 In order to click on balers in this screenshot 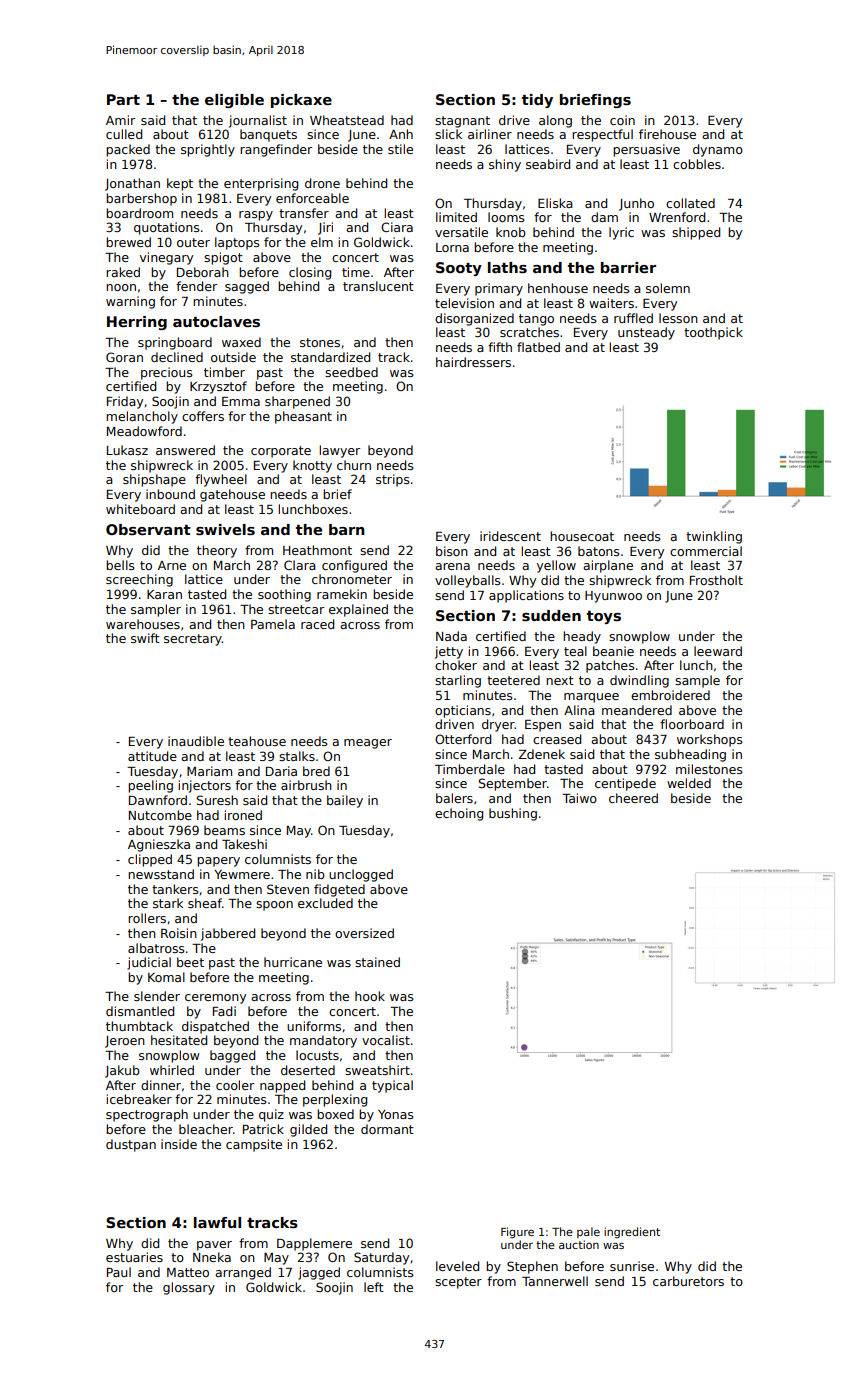, I will do `click(454, 798)`.
